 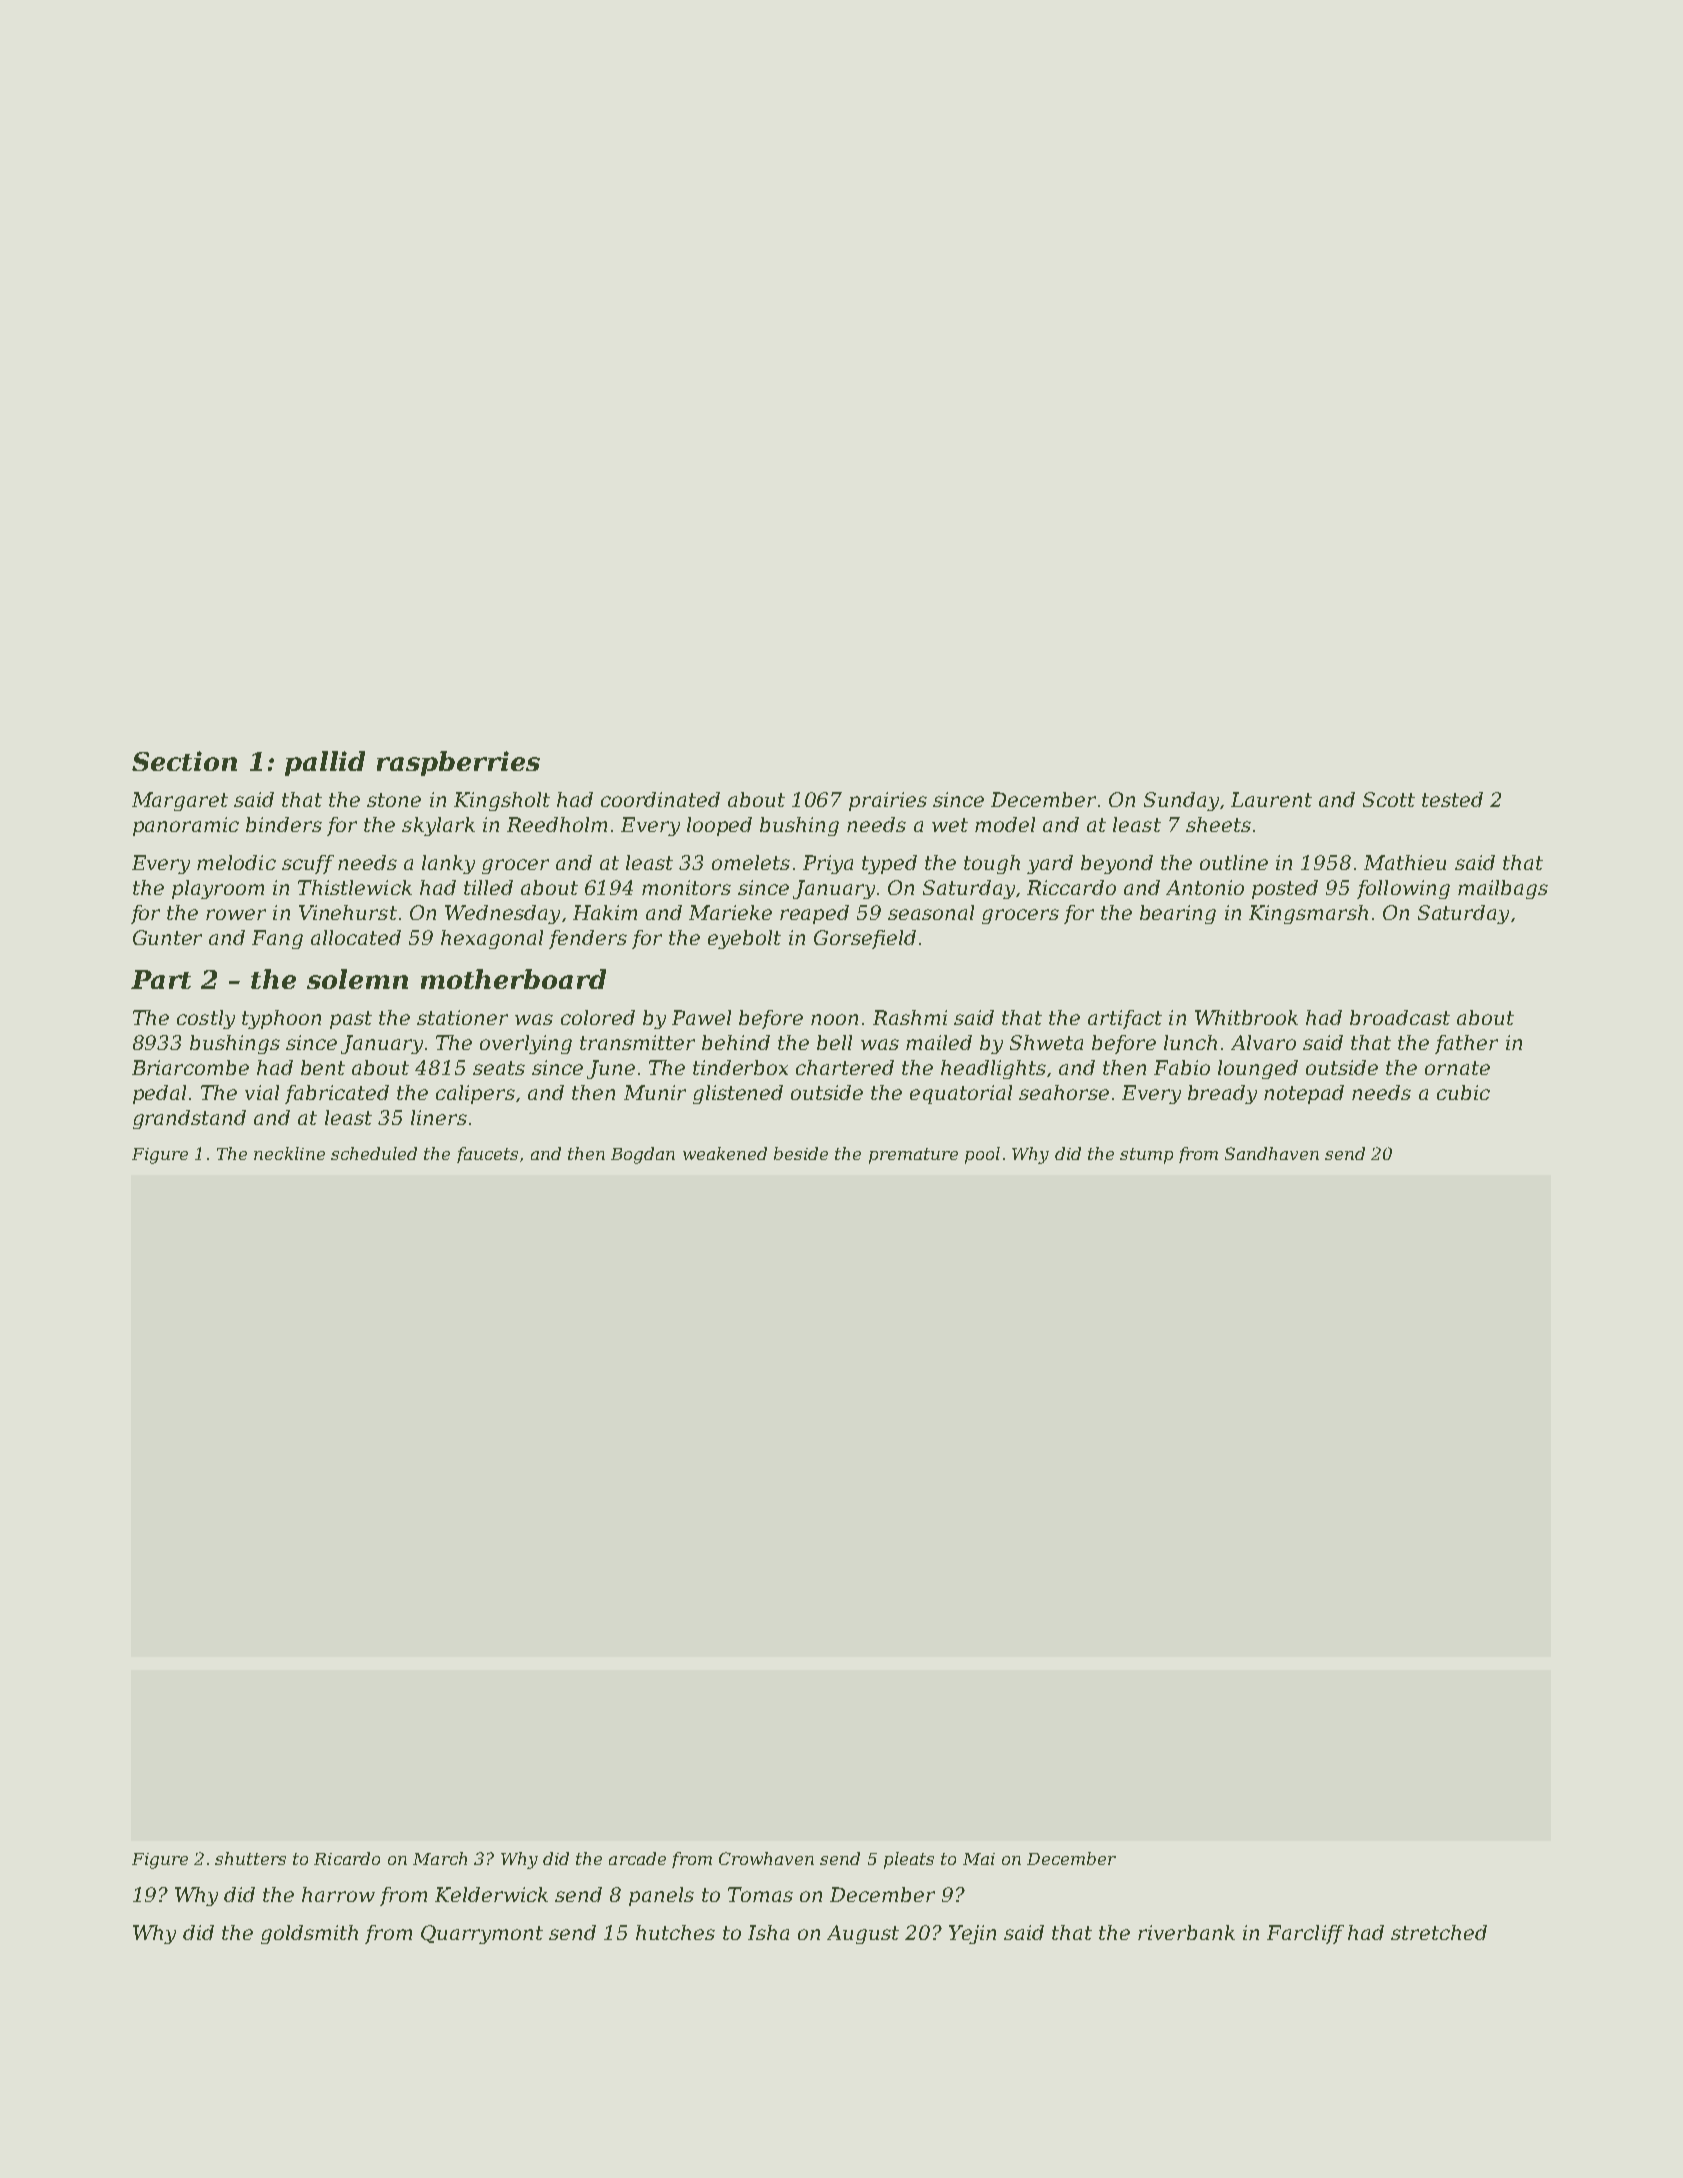 What do you see at coordinates (686, 887) in the page?
I see `monitors` at bounding box center [686, 887].
